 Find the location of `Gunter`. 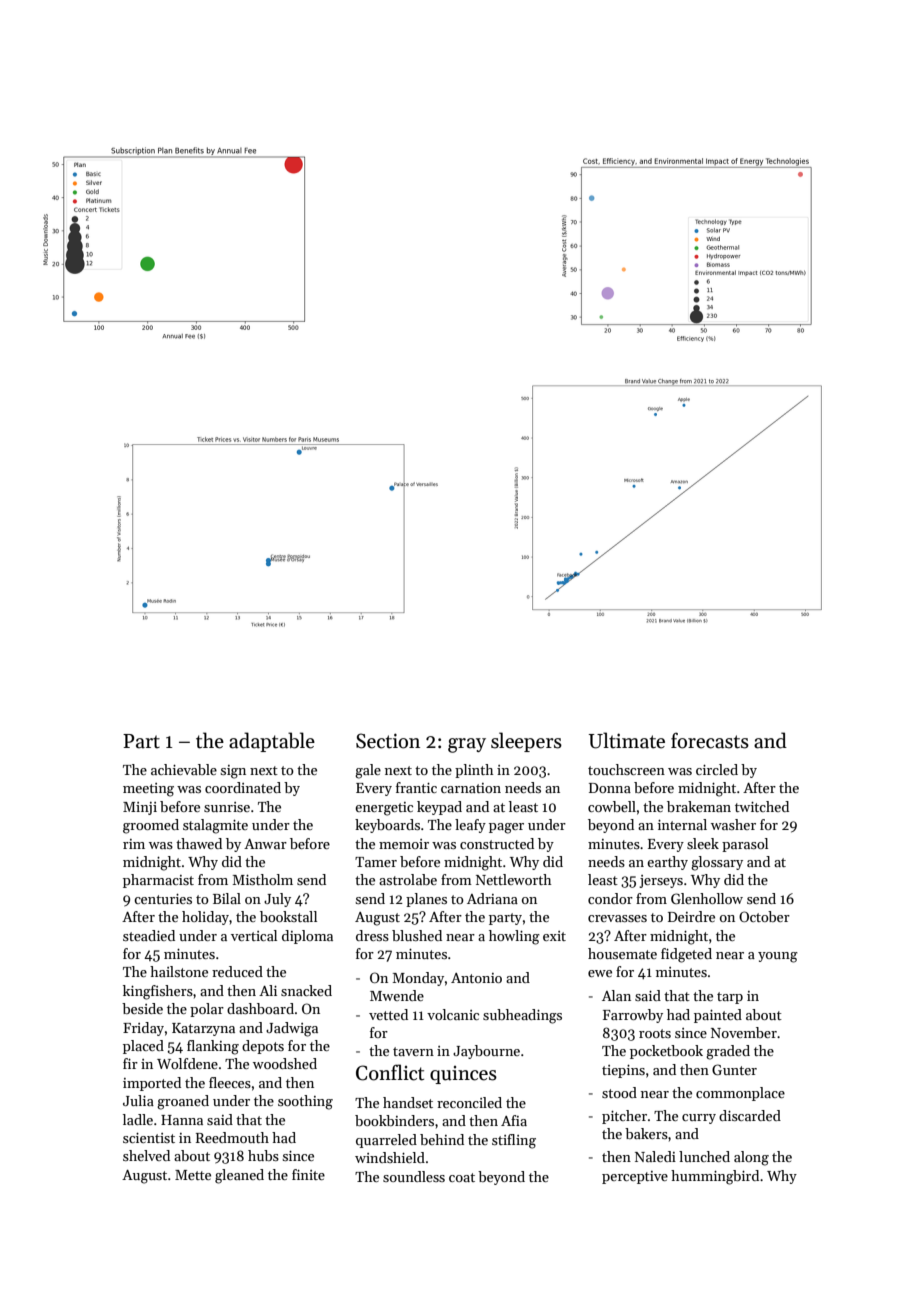

Gunter is located at coordinates (734, 1069).
